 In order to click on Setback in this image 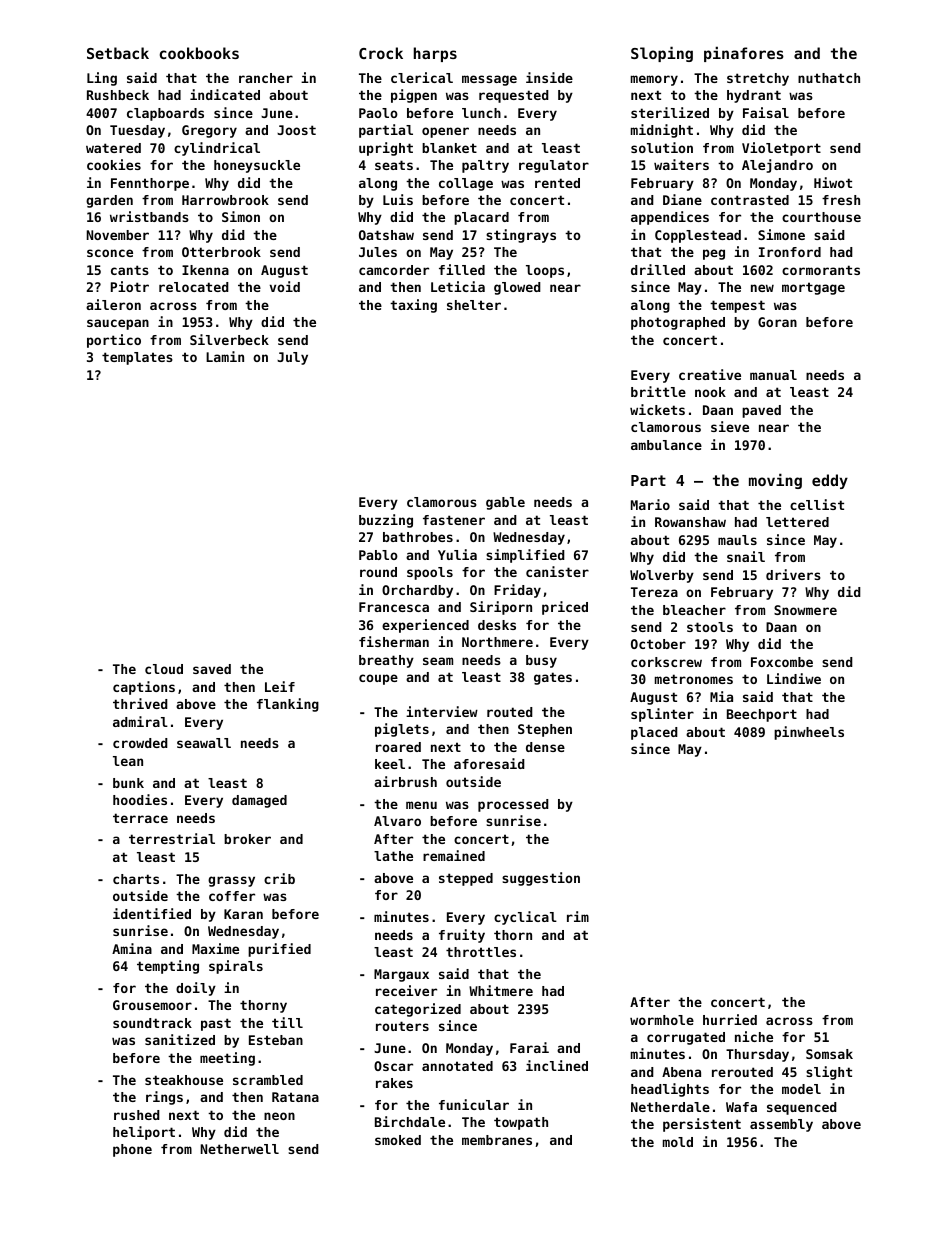, I will do `click(118, 53)`.
